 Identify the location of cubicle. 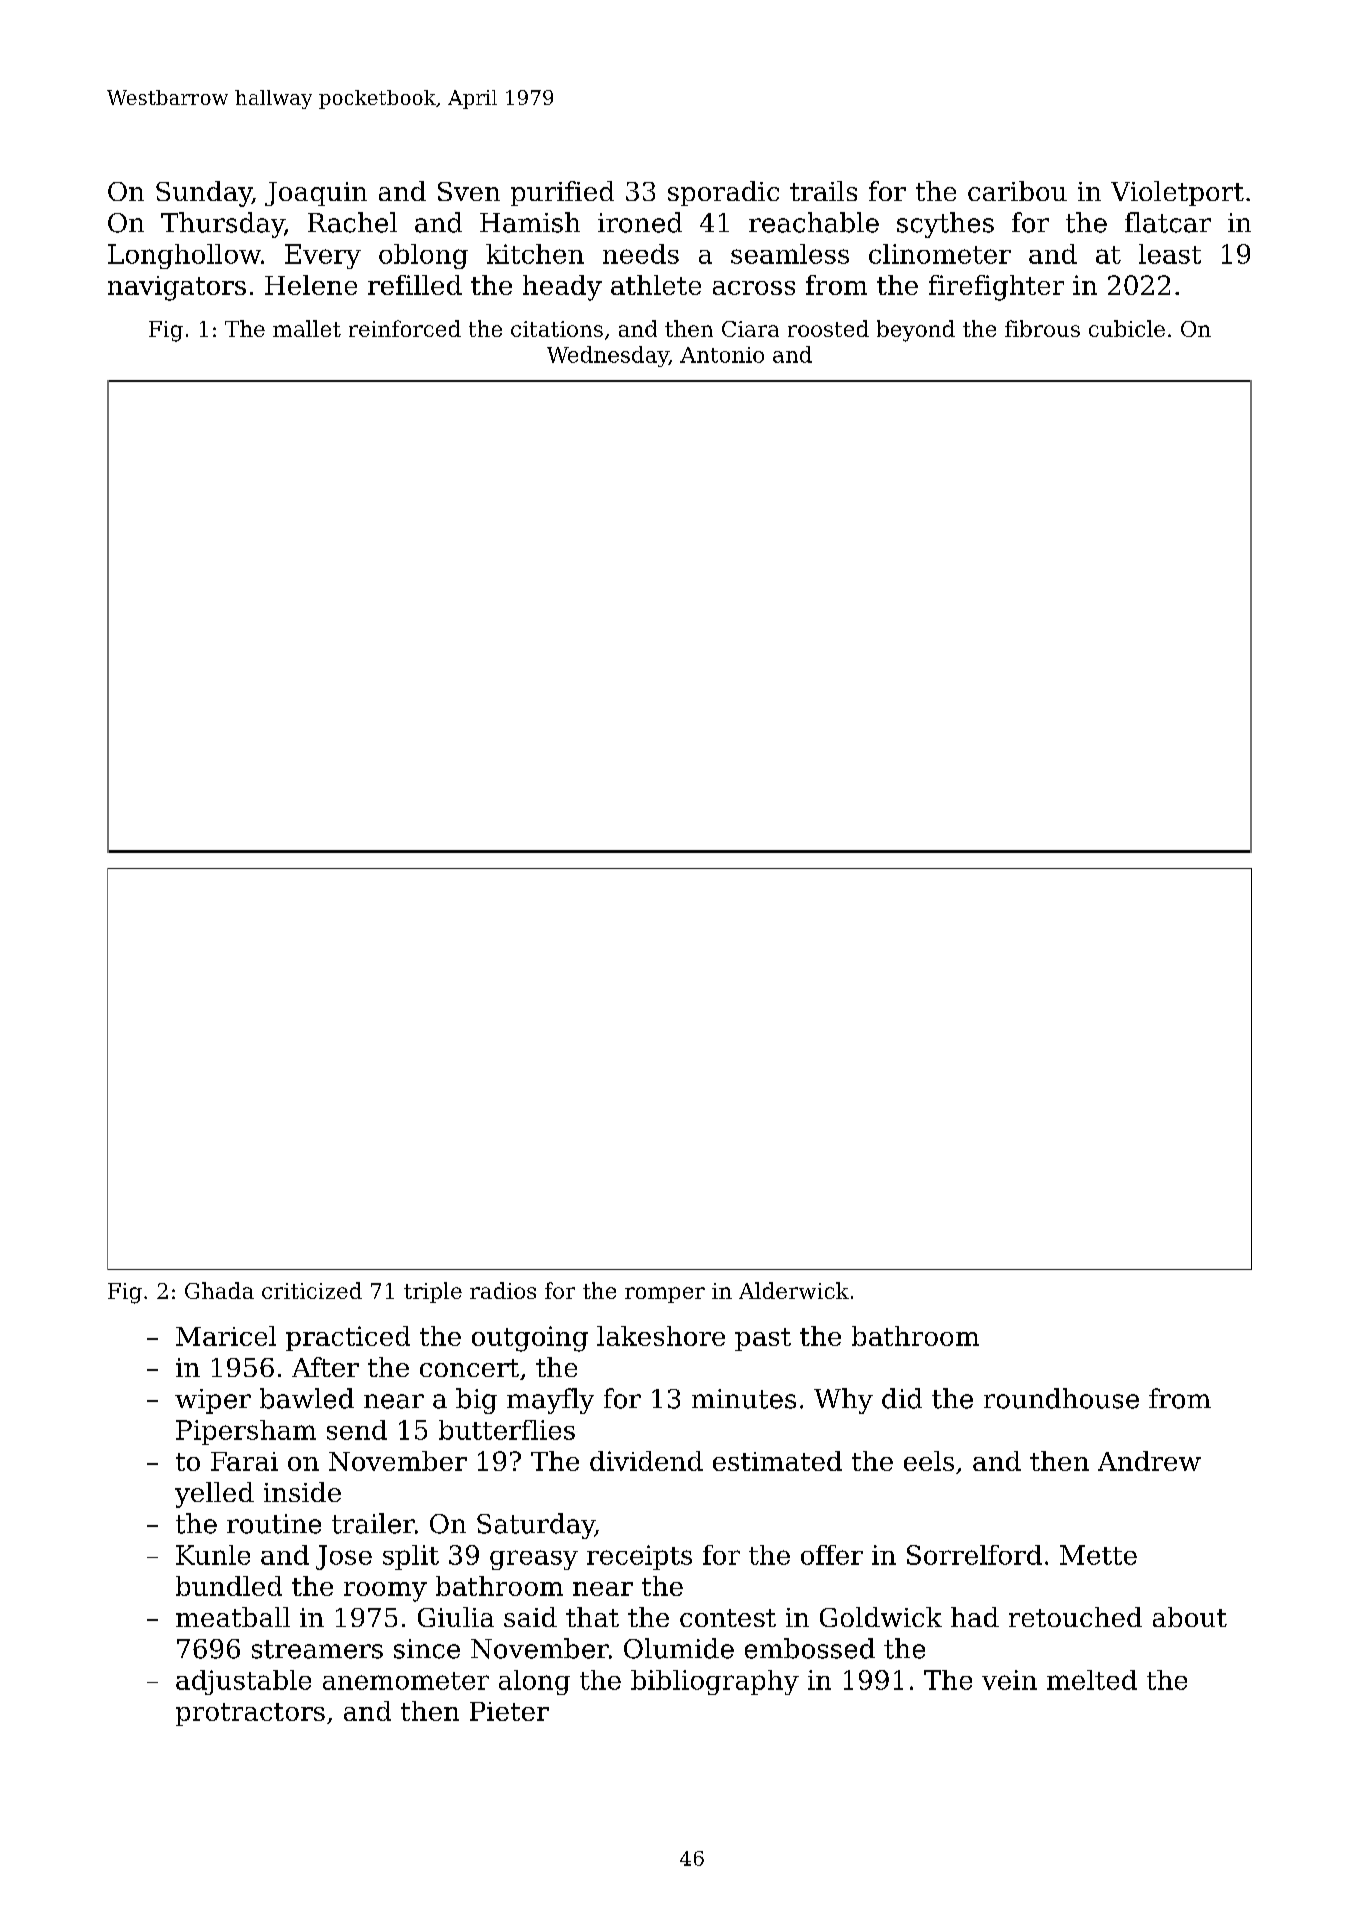
(1127, 328).
